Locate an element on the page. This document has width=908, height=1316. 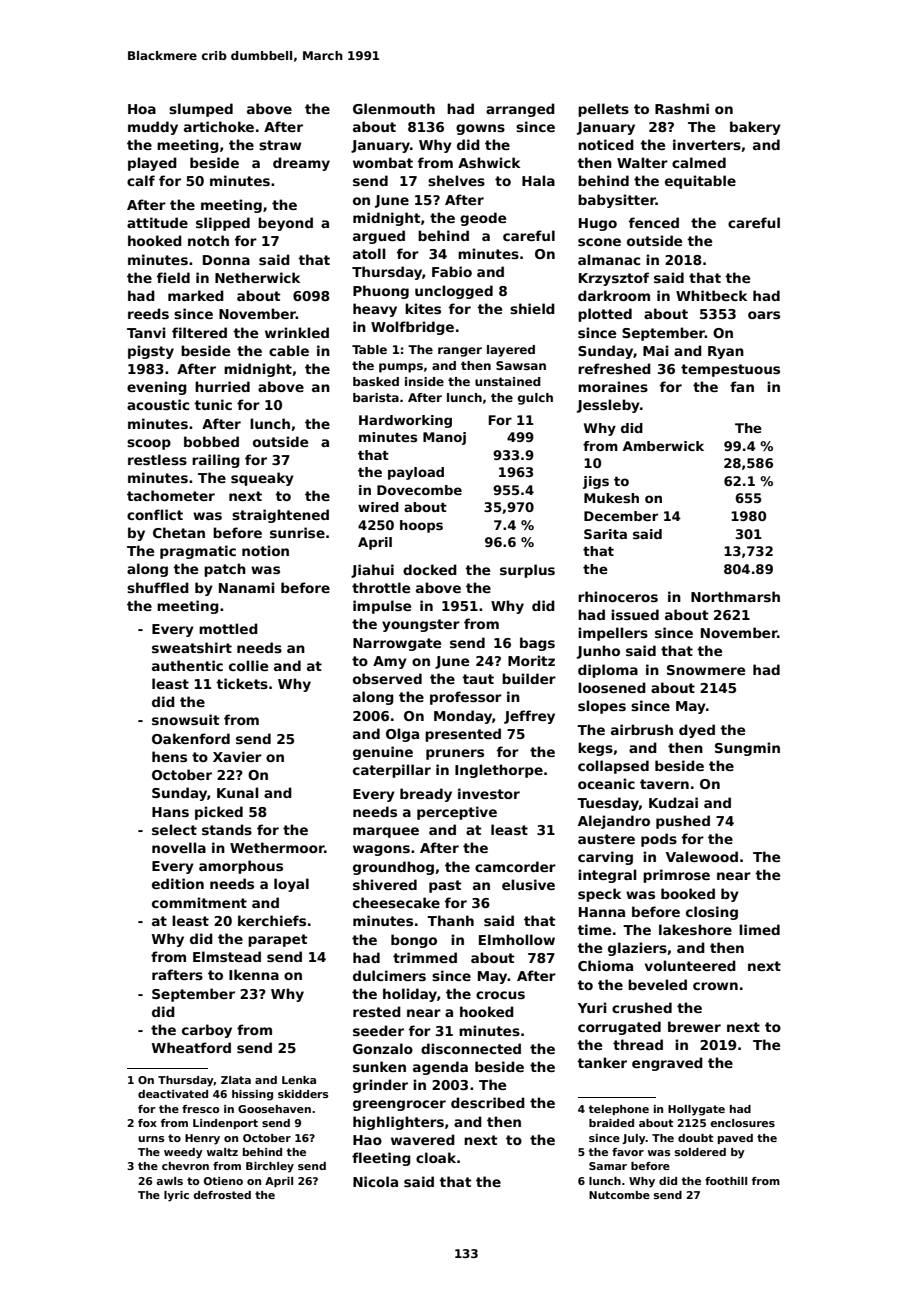
Valewood is located at coordinates (702, 856).
